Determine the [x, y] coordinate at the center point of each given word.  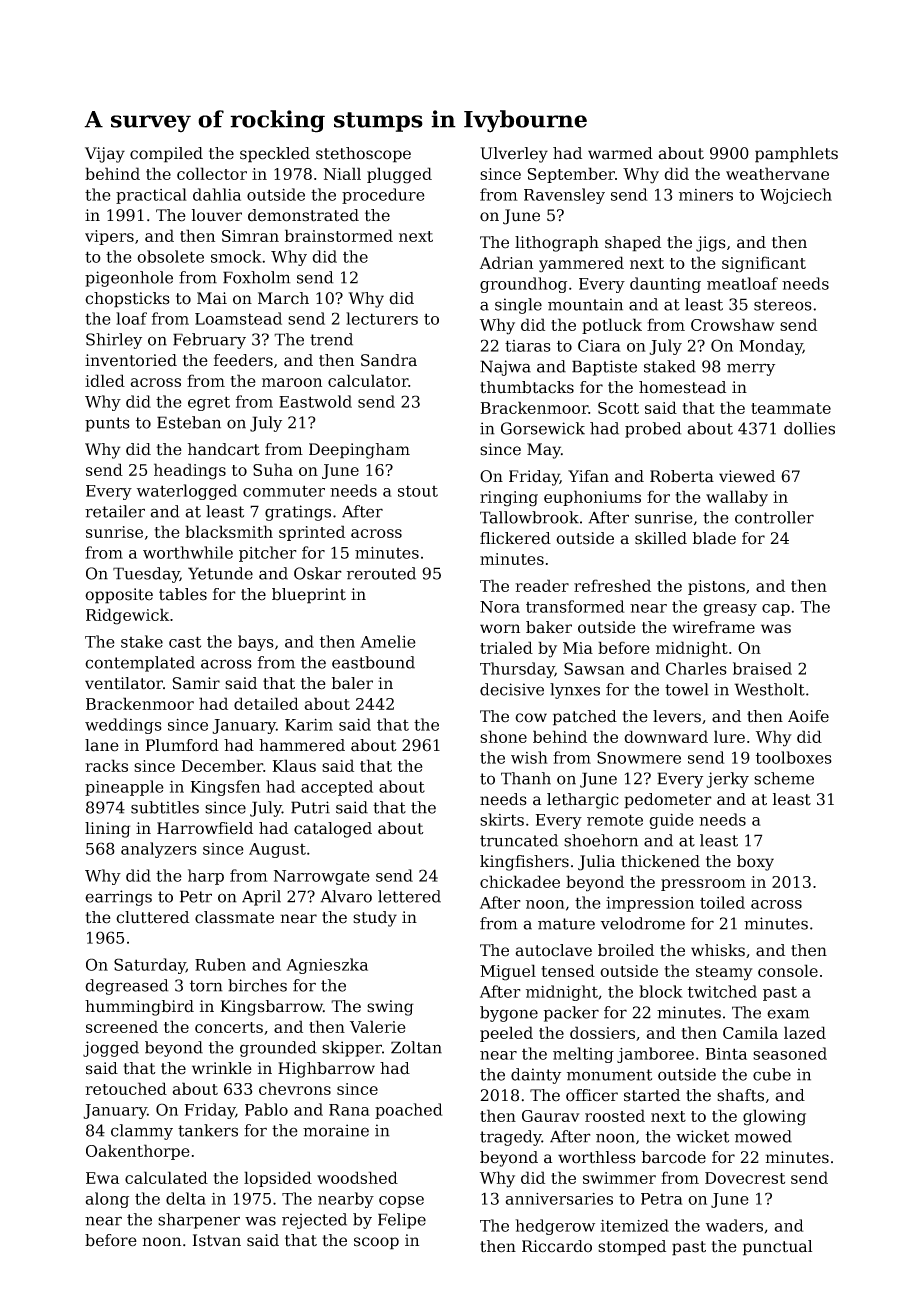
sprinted [312, 533]
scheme [784, 778]
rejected [314, 1221]
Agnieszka [327, 966]
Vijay [105, 155]
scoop [376, 1243]
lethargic [583, 801]
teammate [791, 408]
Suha [273, 469]
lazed [805, 1032]
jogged [111, 1049]
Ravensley [564, 196]
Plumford [182, 745]
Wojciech [796, 196]
